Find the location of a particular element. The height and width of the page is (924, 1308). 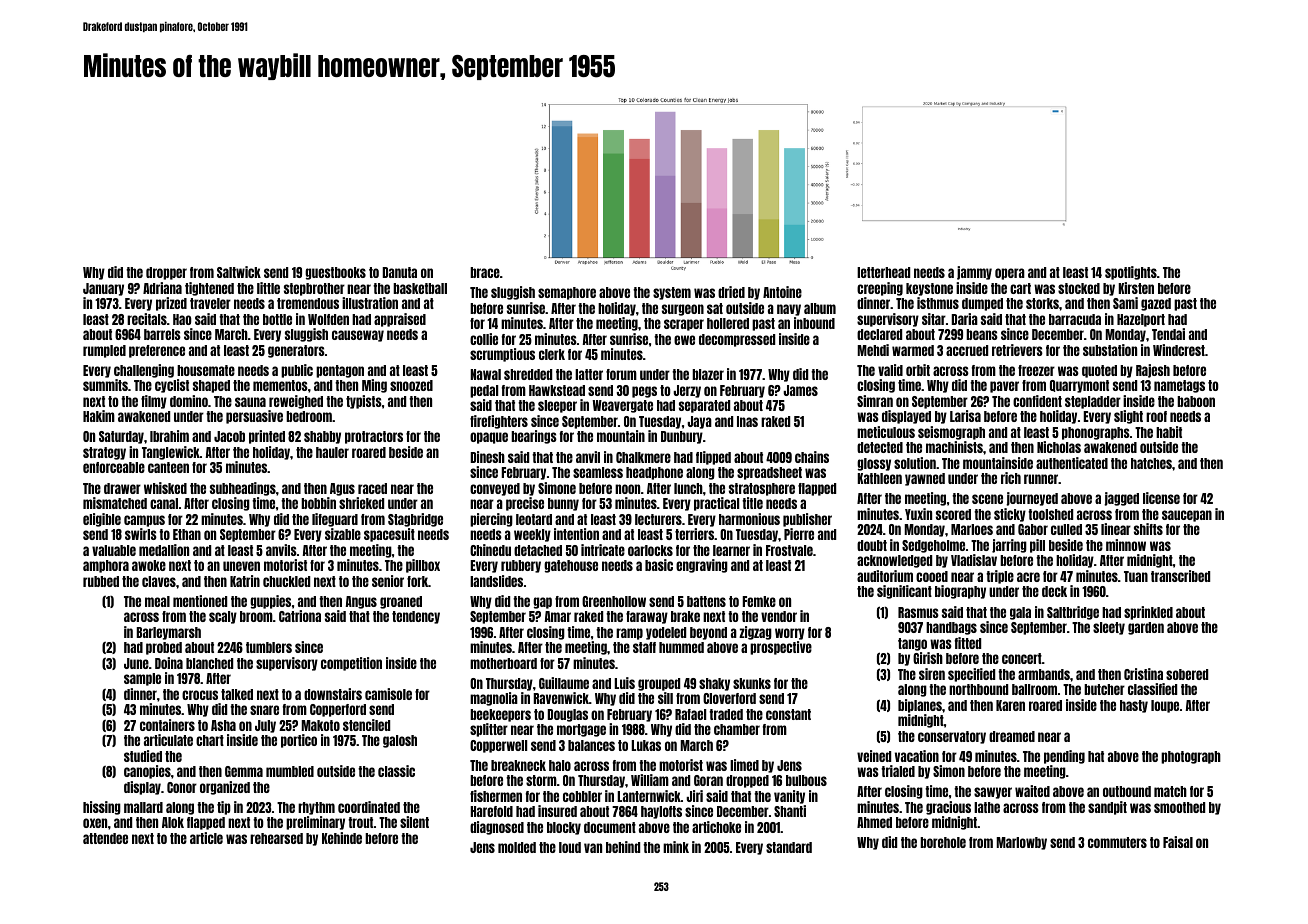

letterhead is located at coordinates (883, 272).
